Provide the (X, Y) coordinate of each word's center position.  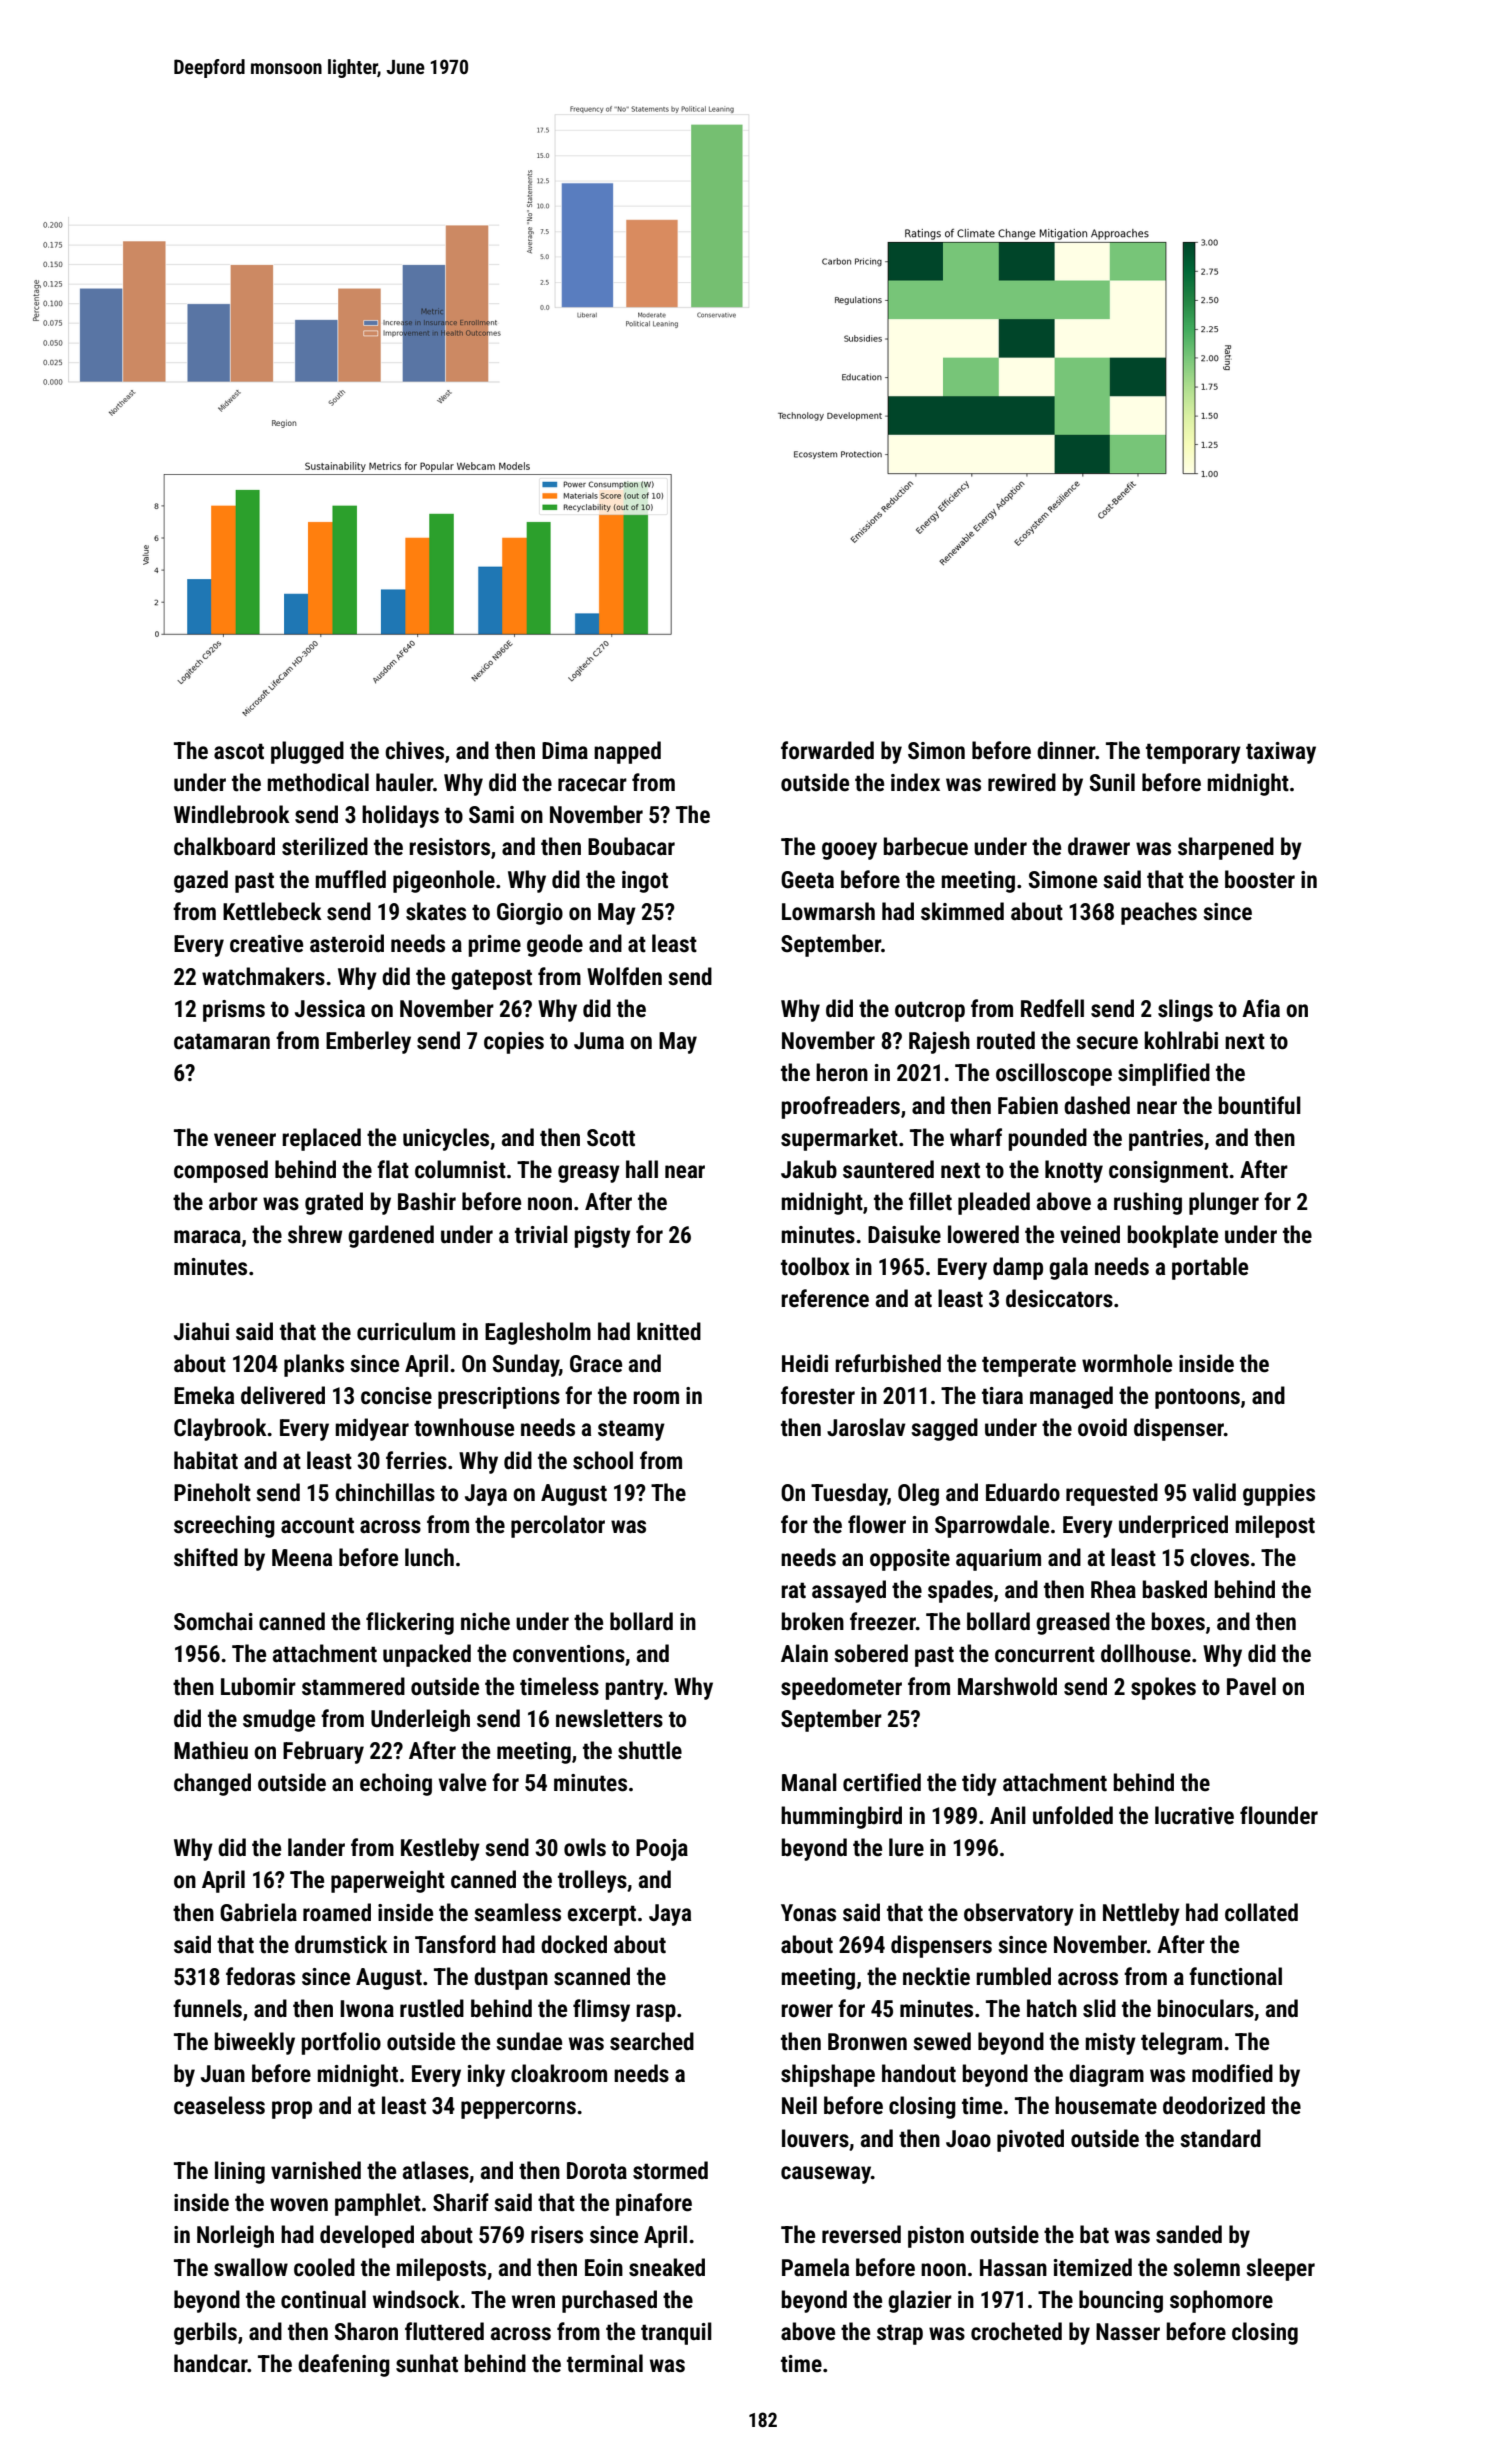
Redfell (1052, 1008)
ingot (645, 882)
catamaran (222, 1041)
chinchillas (385, 1492)
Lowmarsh (828, 911)
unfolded (1073, 1815)
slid (1099, 2008)
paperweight (388, 1881)
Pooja (662, 1850)
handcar (211, 2363)
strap (900, 2334)
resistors (449, 847)
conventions (569, 1654)
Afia (1261, 1008)
